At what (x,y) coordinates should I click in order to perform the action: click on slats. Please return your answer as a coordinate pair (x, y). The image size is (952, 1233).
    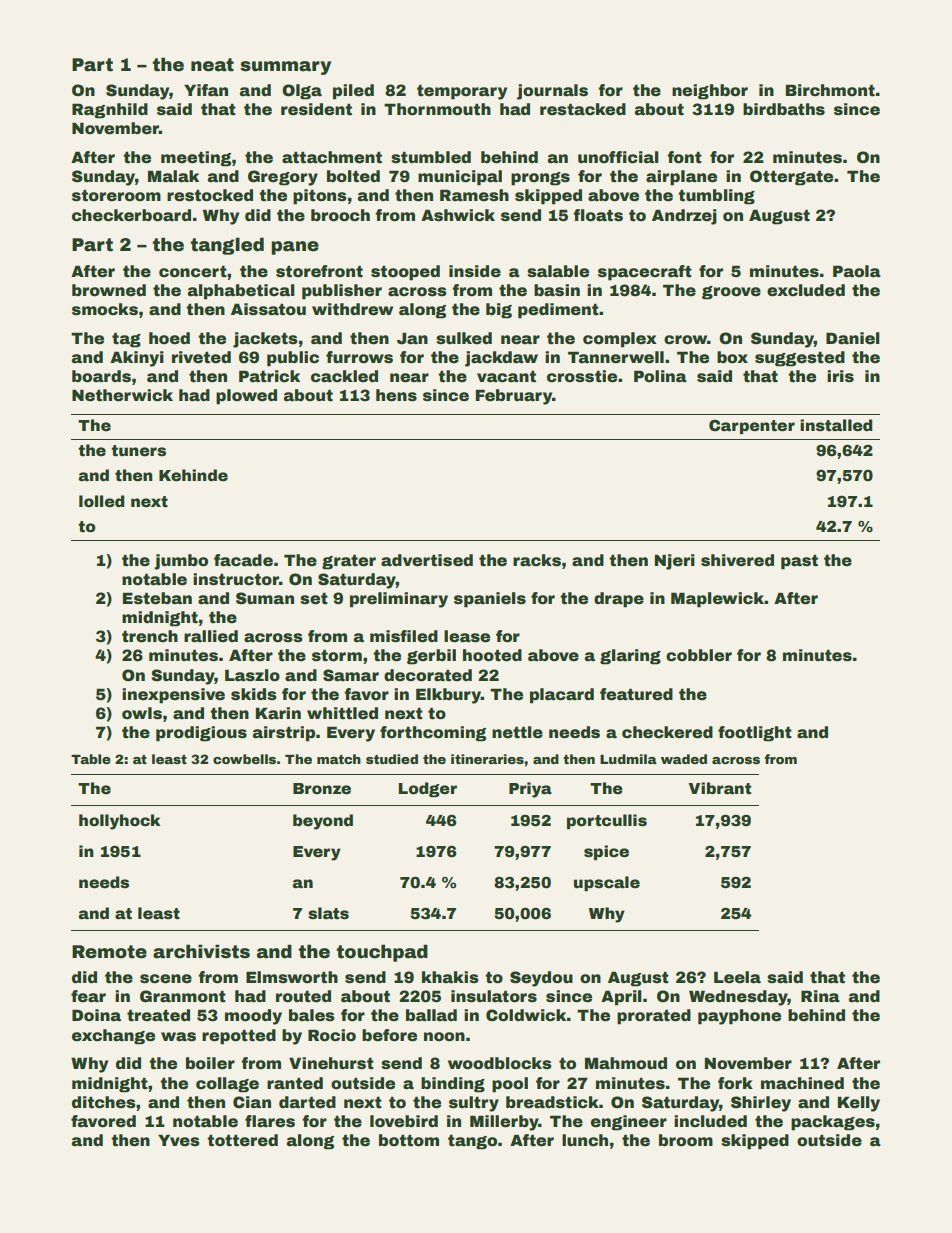
    Looking at the image, I should click on (328, 913).
